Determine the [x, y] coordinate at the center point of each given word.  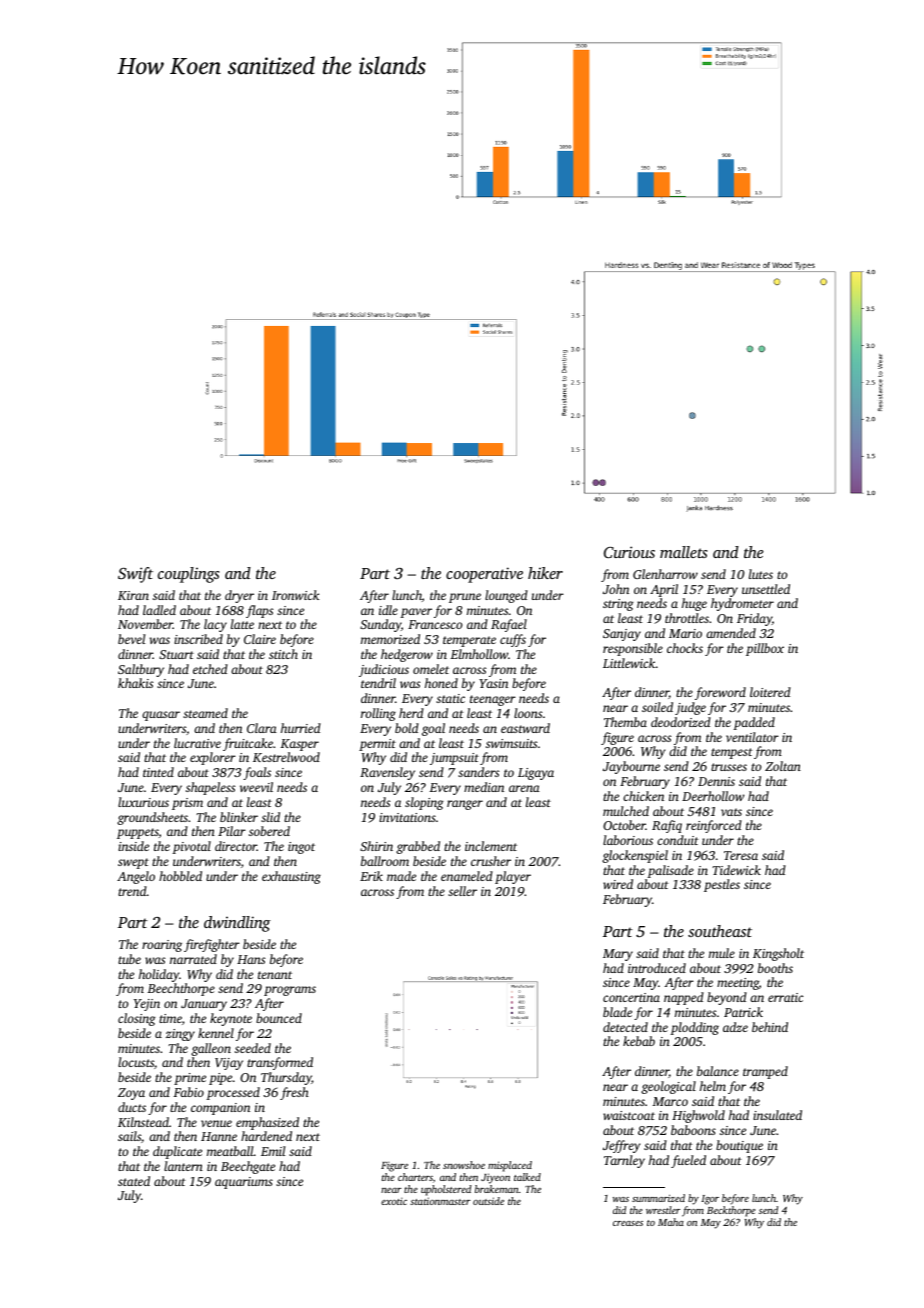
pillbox [765, 649]
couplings [188, 575]
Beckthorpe [731, 1211]
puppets [138, 833]
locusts [136, 1062]
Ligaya [536, 774]
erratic [785, 997]
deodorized [681, 722]
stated [134, 1181]
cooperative [484, 575]
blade [617, 1012]
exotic [394, 1201]
